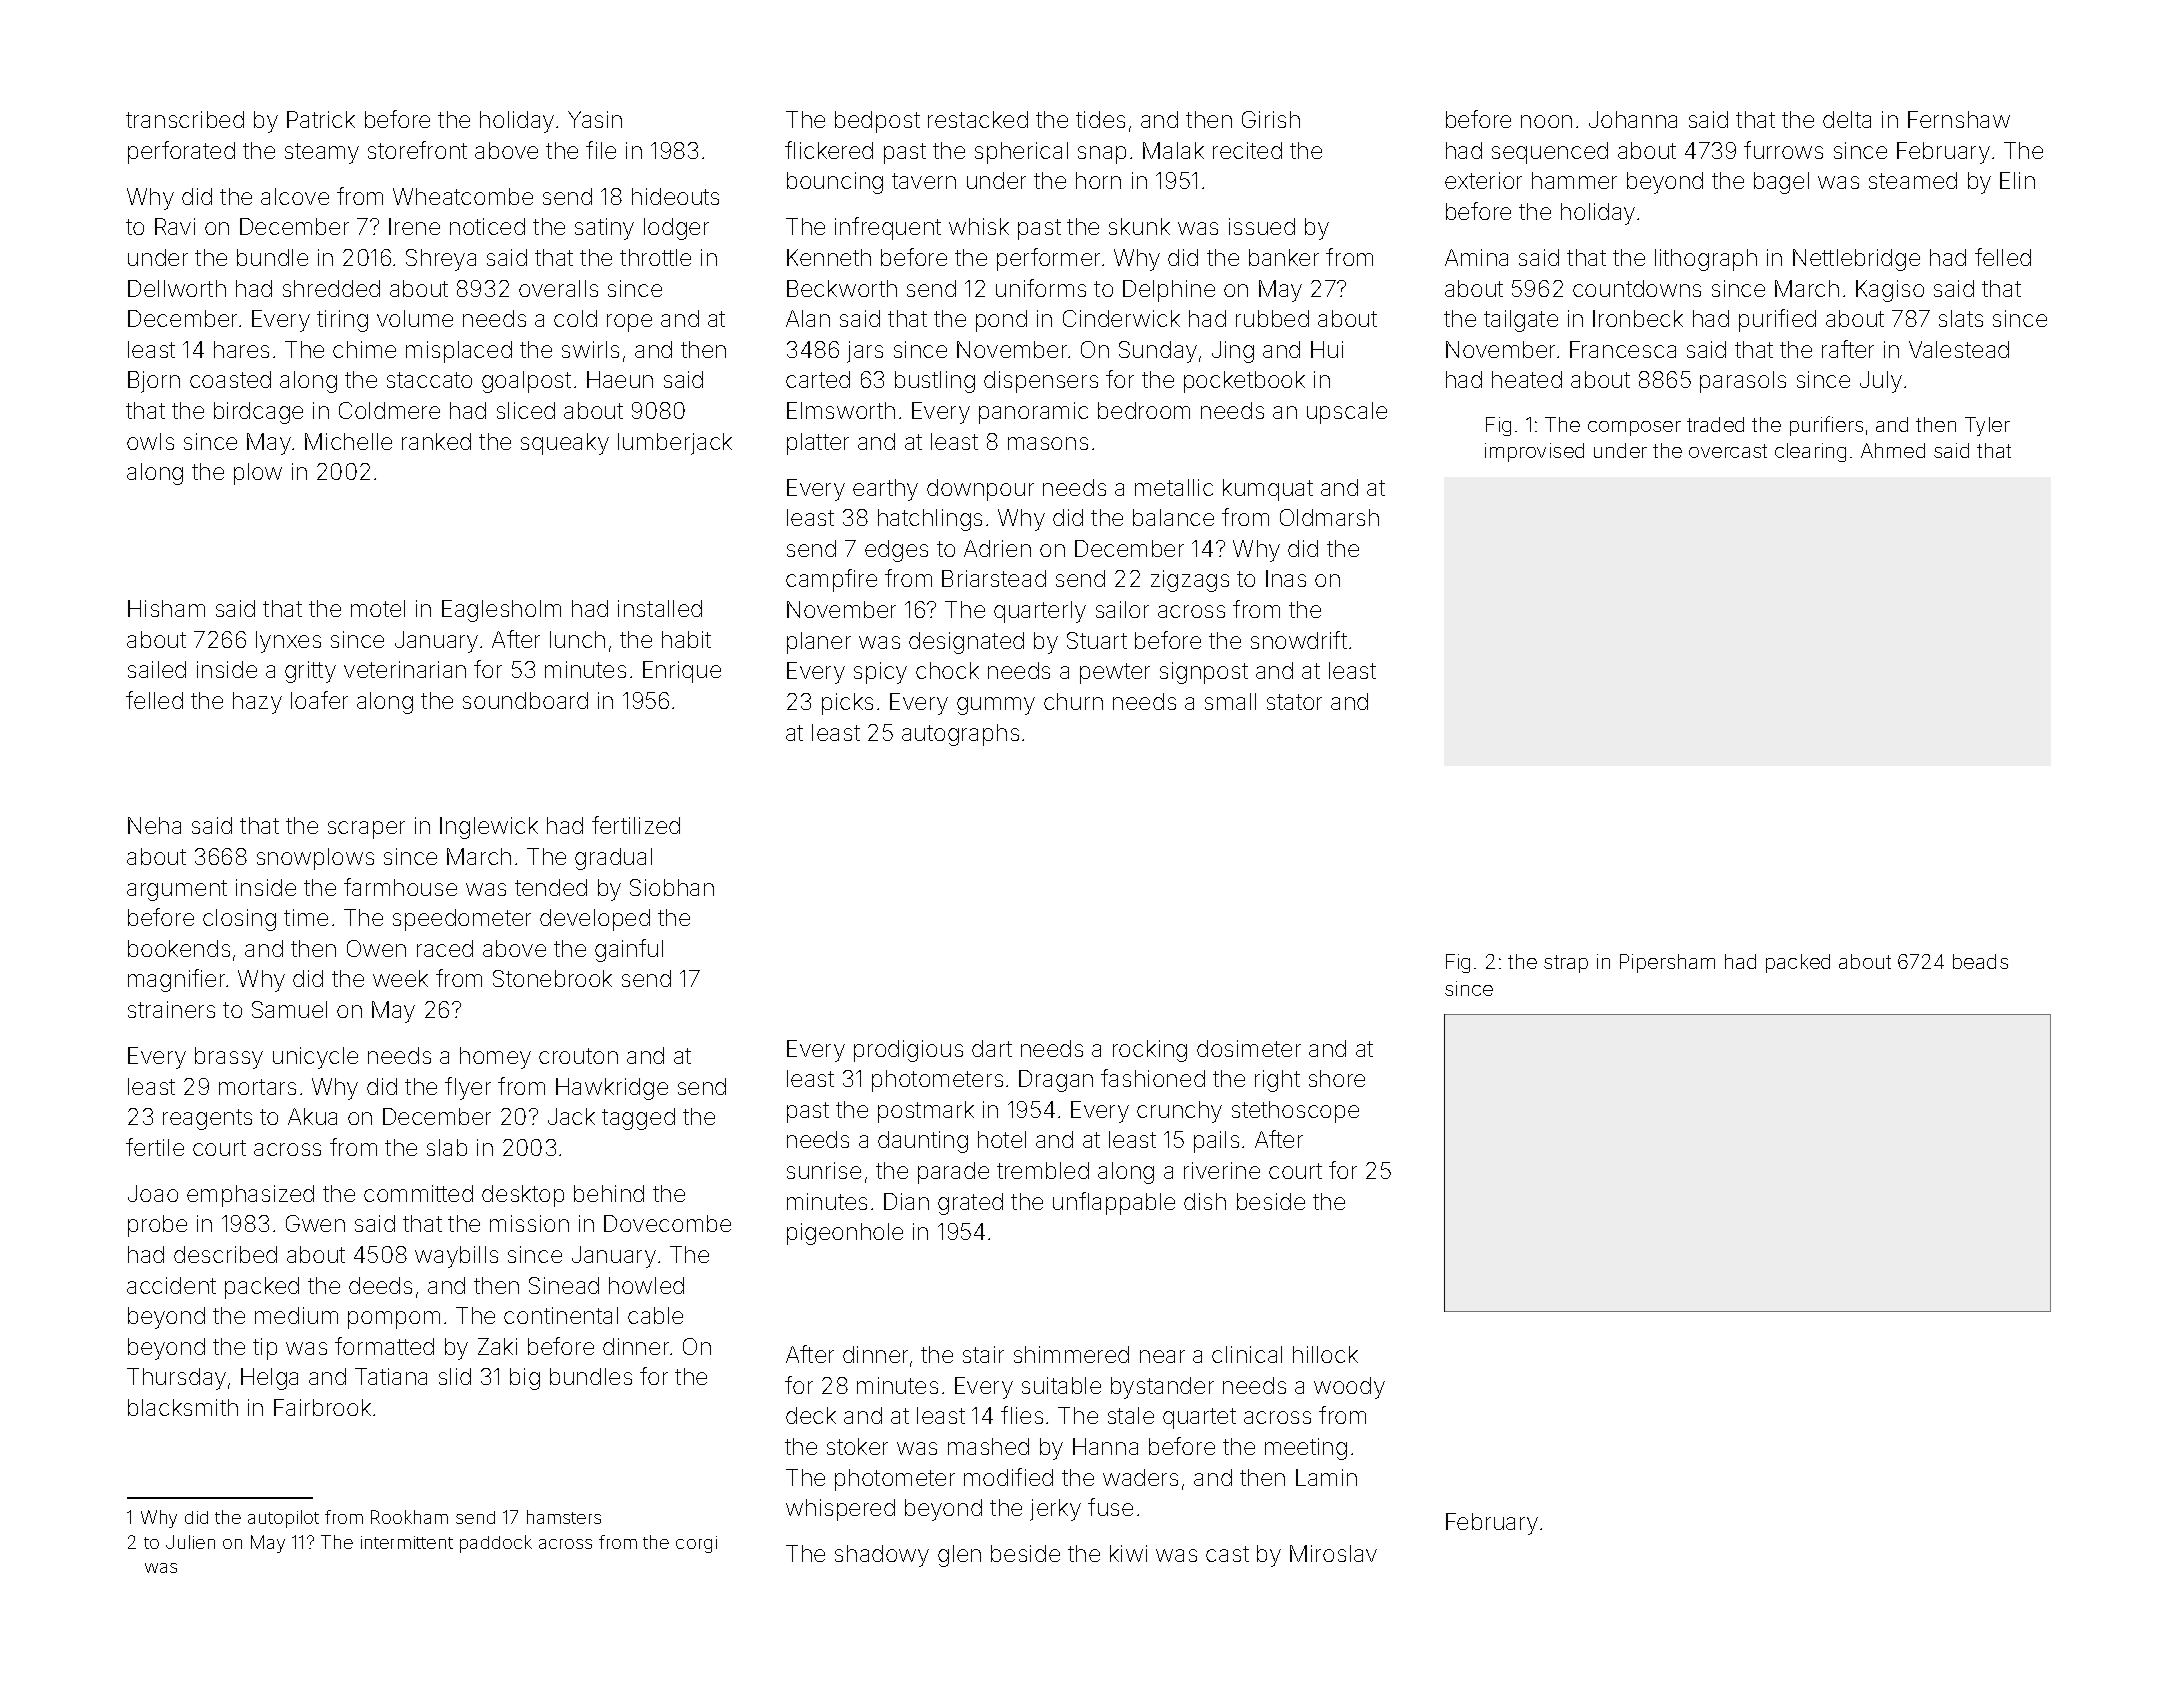 The image size is (2178, 1683). Describe the element at coordinates (1128, 1553) in the screenshot. I see `kiwi` at that location.
